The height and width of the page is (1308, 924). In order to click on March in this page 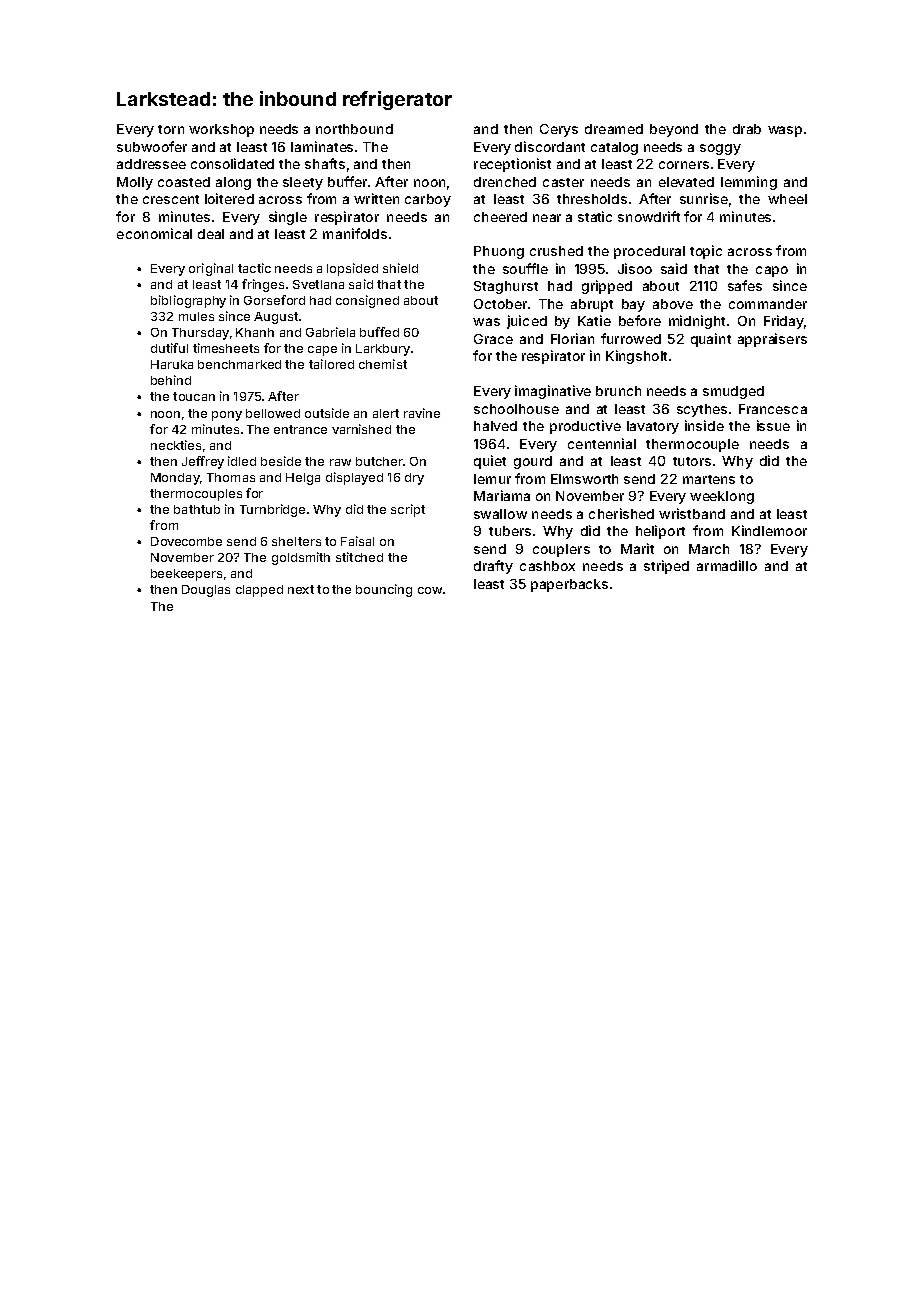, I will do `click(709, 549)`.
